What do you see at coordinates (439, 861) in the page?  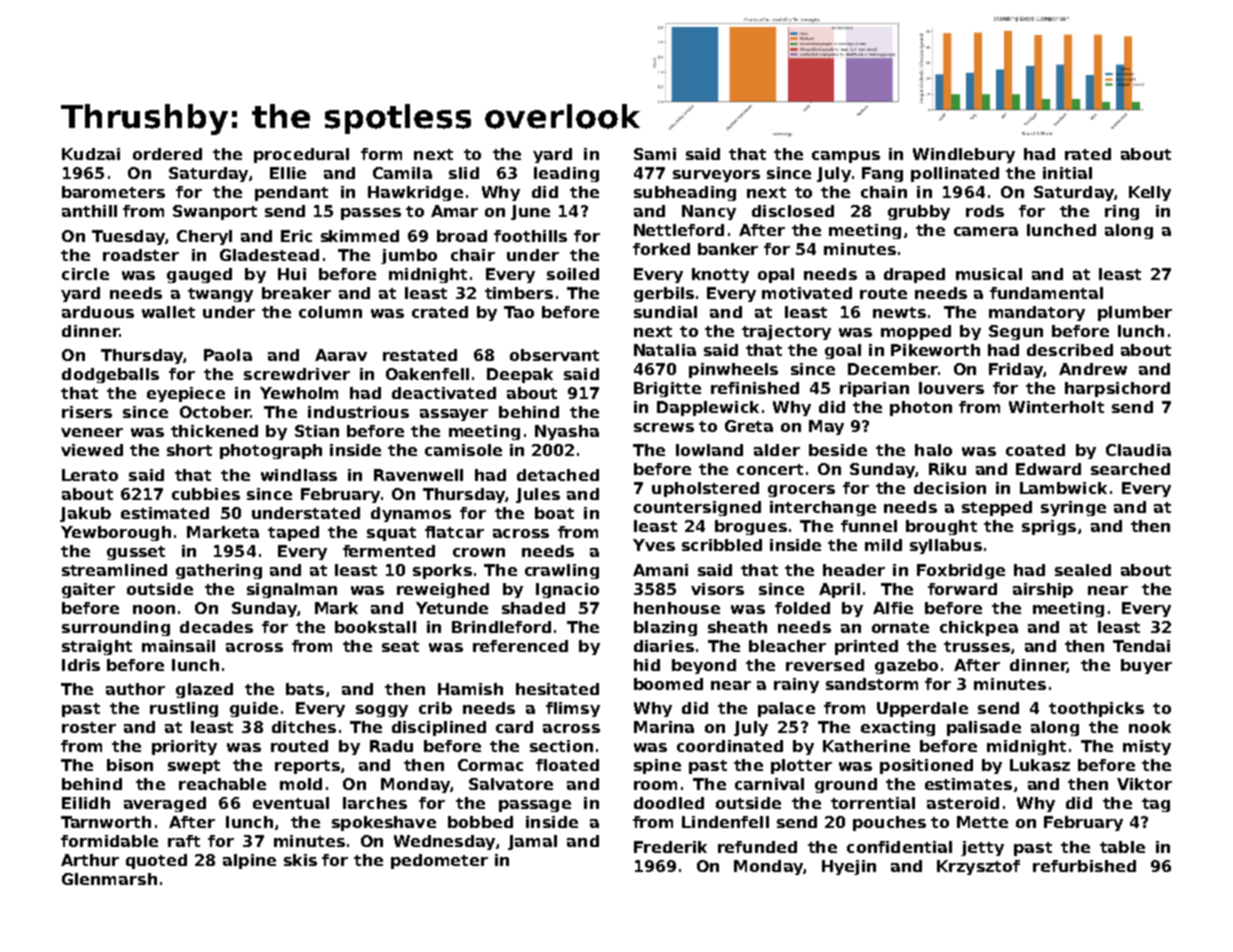 I see `pedometer` at bounding box center [439, 861].
